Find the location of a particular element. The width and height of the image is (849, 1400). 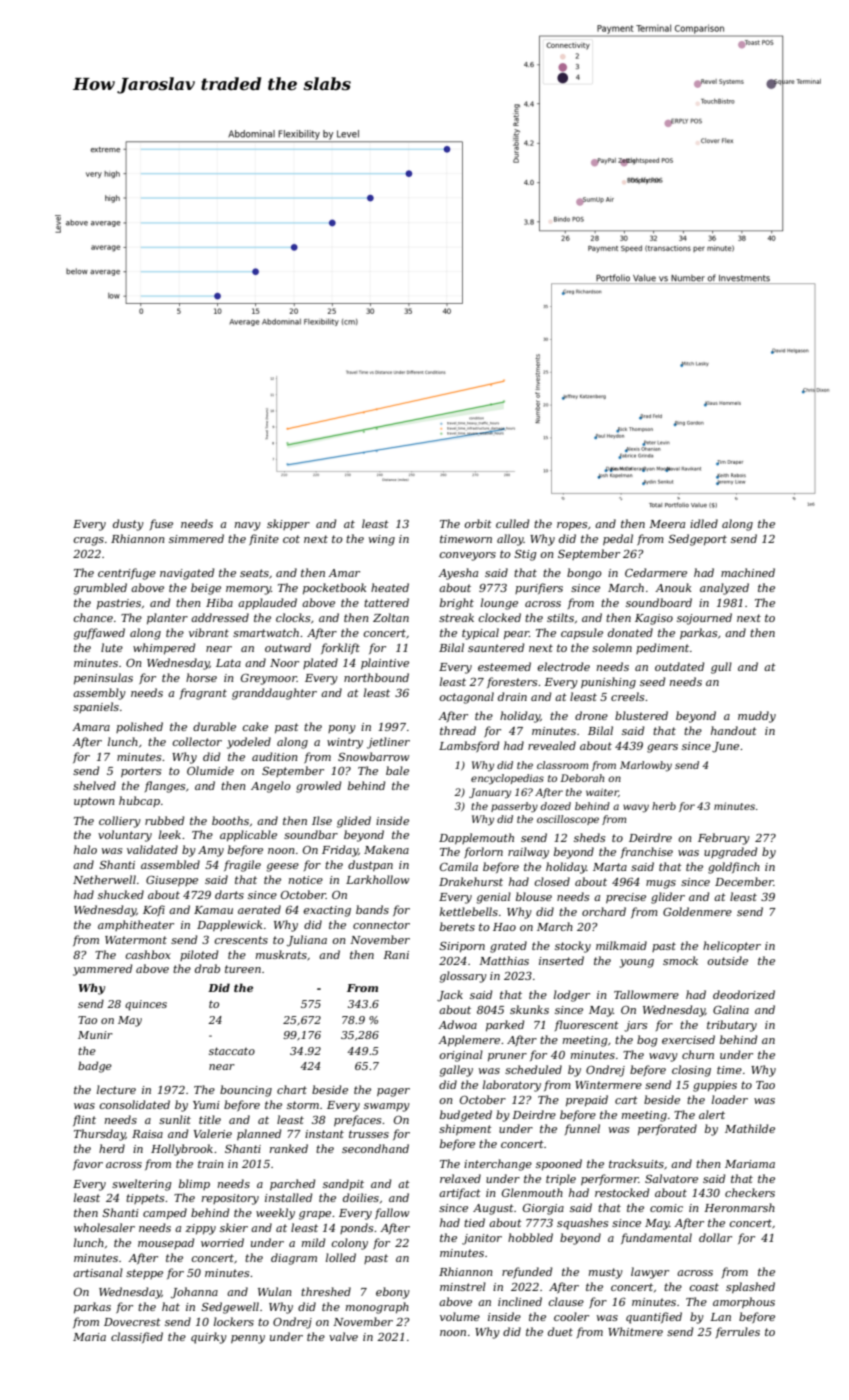

staccato is located at coordinates (232, 1051).
